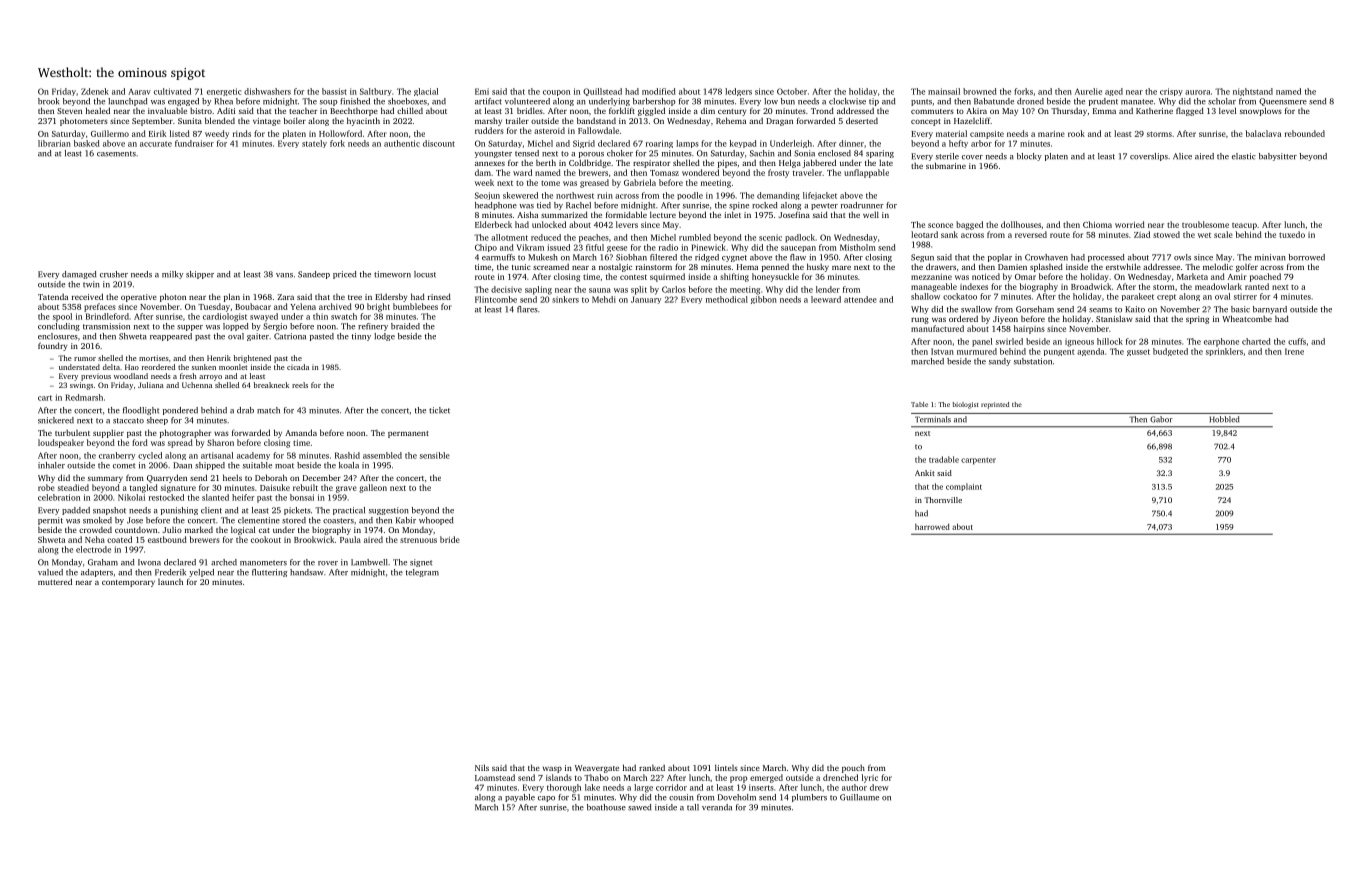 This screenshot has width=1372, height=887. I want to click on sprinklers, so click(1224, 352).
